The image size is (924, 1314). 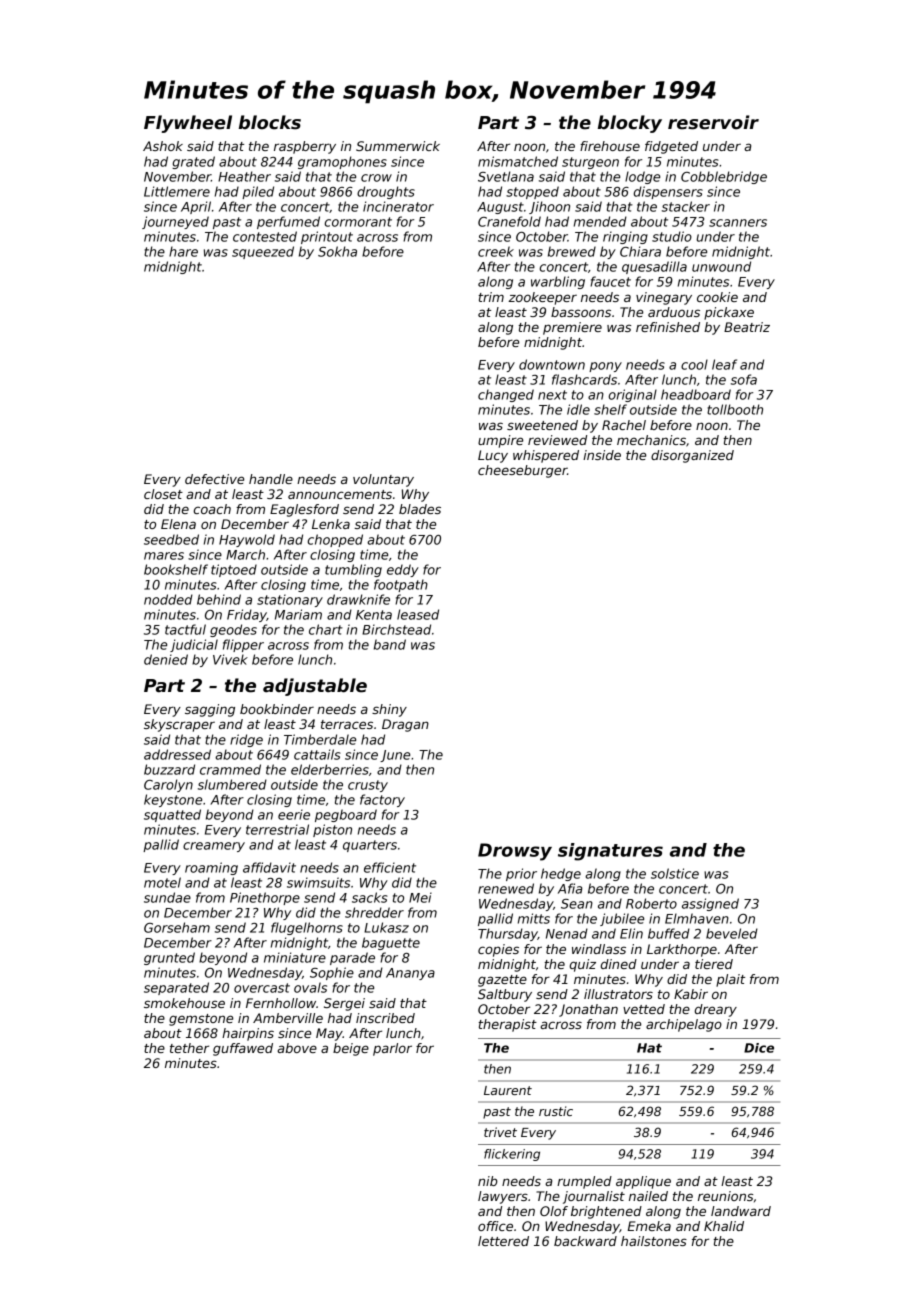 What do you see at coordinates (243, 1049) in the screenshot?
I see `guffawed` at bounding box center [243, 1049].
